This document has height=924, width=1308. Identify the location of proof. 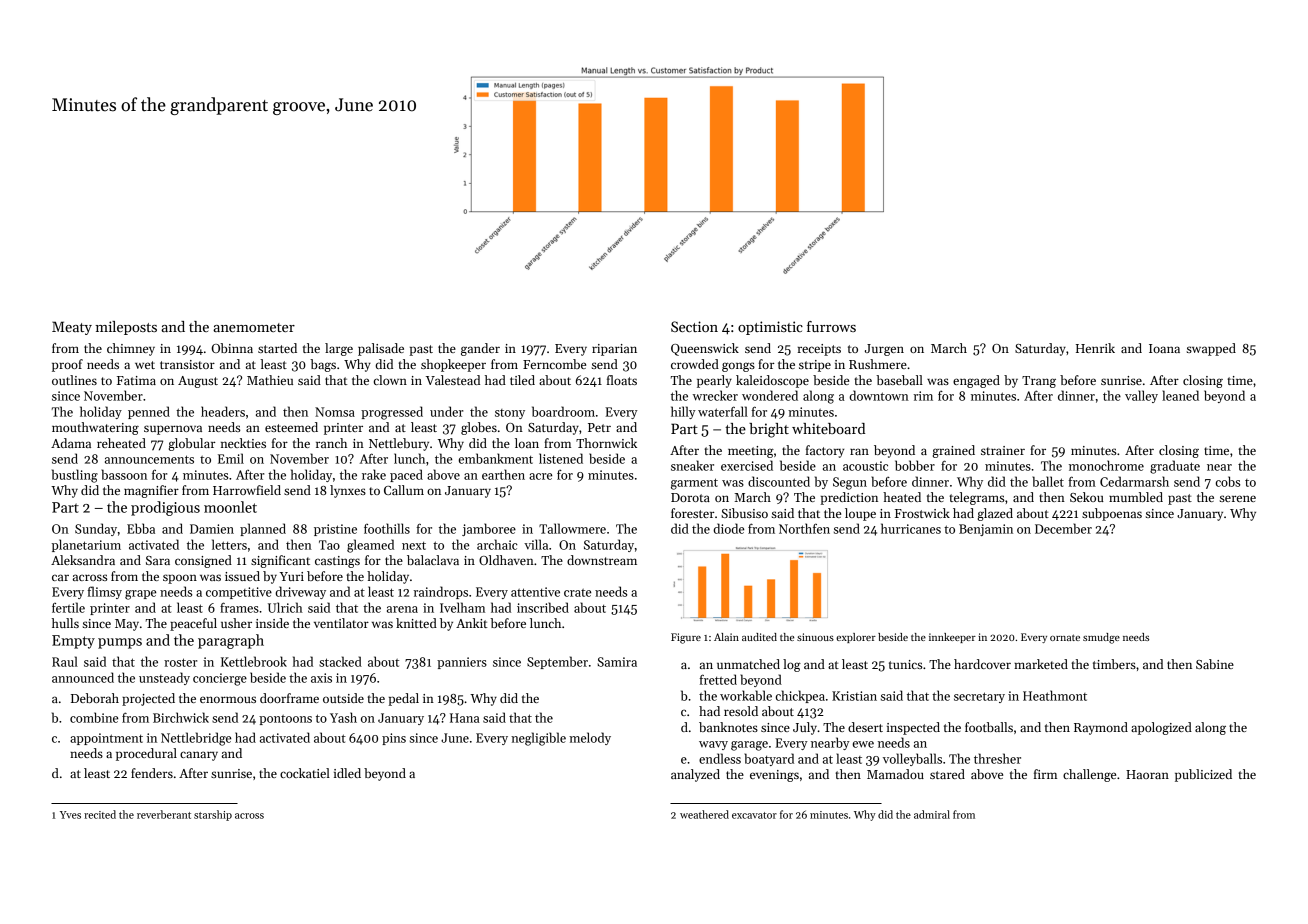
(67, 365).
